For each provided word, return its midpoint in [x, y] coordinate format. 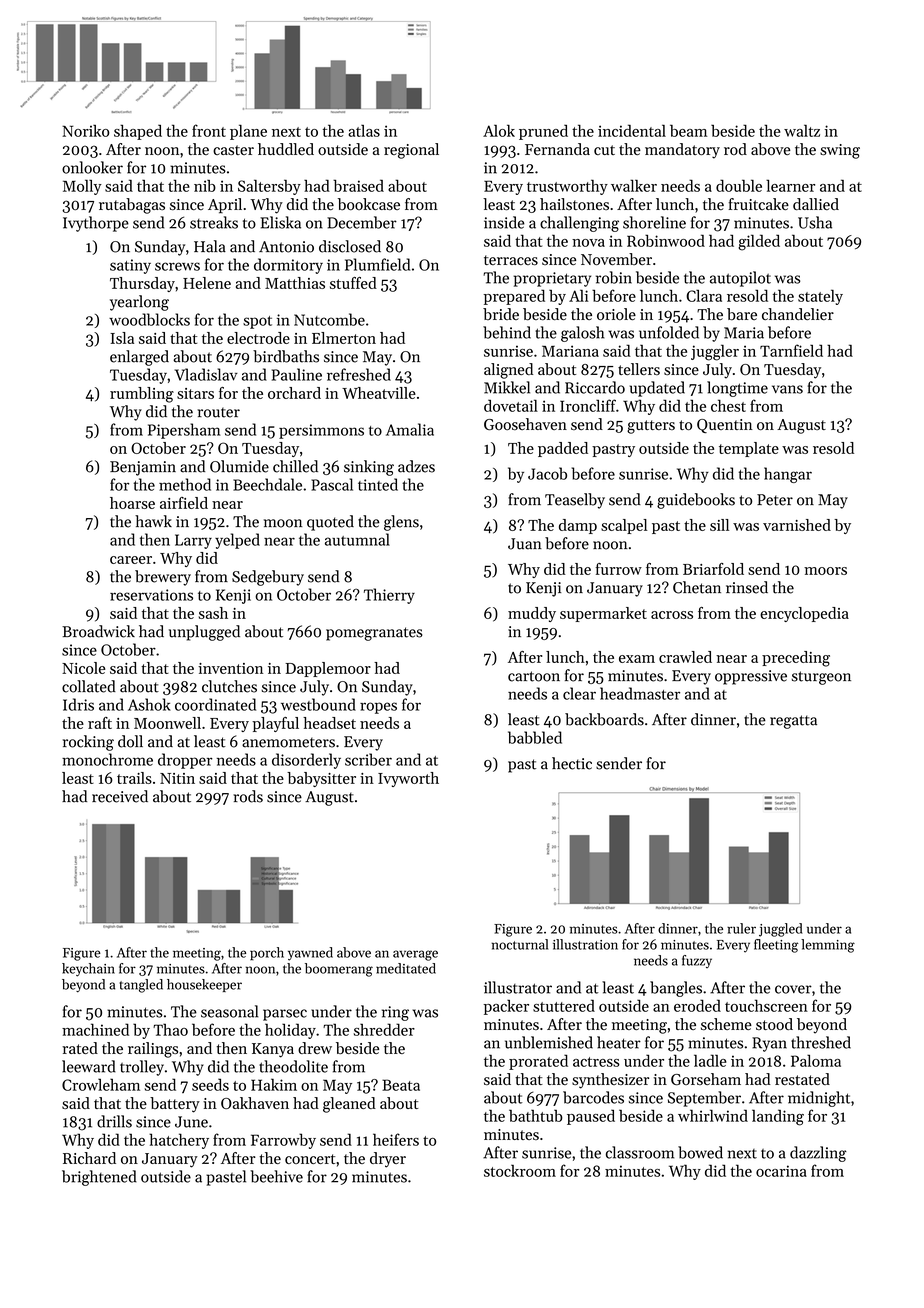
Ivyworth [408, 779]
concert [310, 1159]
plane [248, 132]
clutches [229, 686]
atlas [364, 130]
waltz [802, 130]
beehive [276, 1176]
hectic [572, 763]
